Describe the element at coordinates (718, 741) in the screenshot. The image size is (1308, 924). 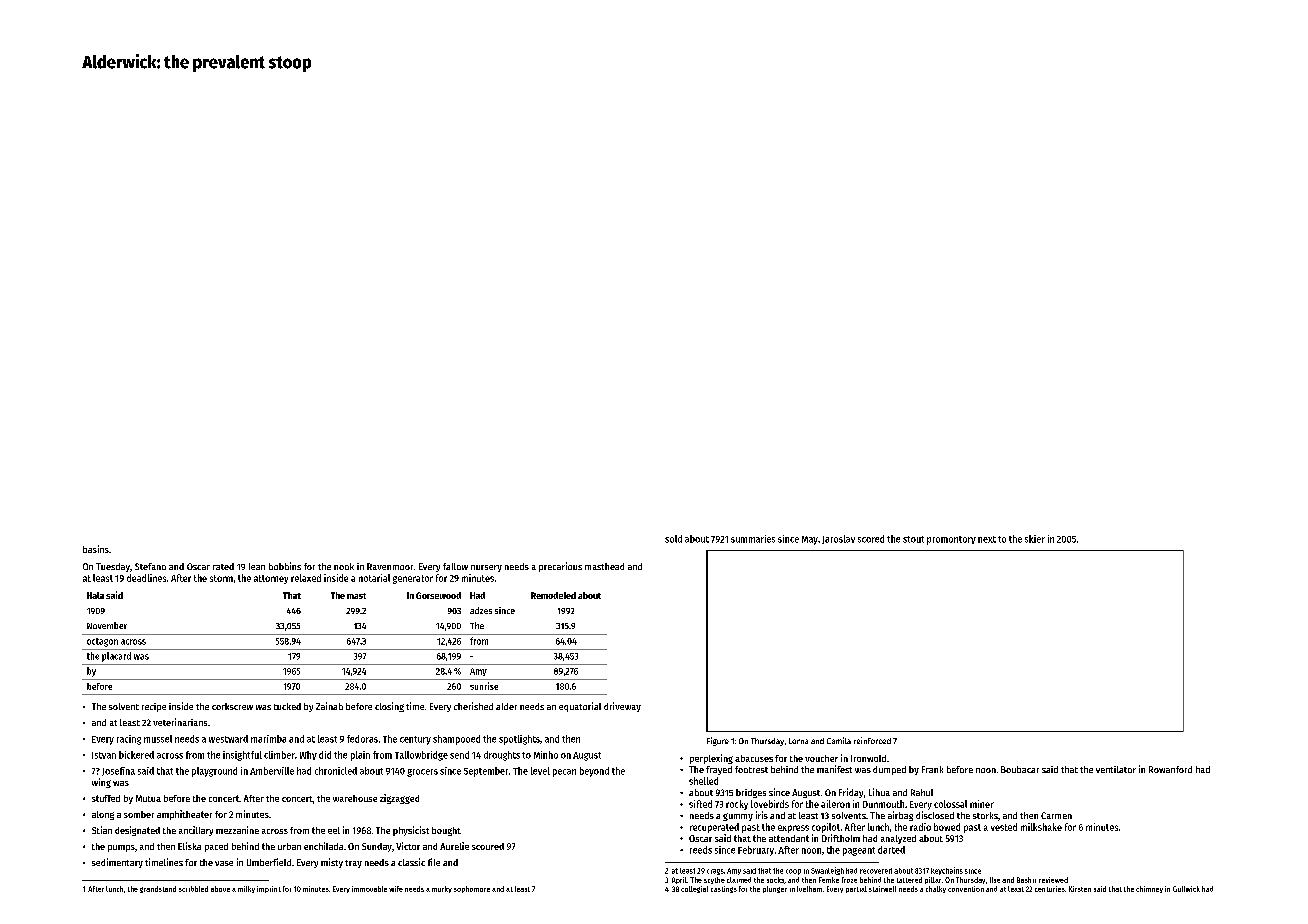
I see `Figure` at that location.
